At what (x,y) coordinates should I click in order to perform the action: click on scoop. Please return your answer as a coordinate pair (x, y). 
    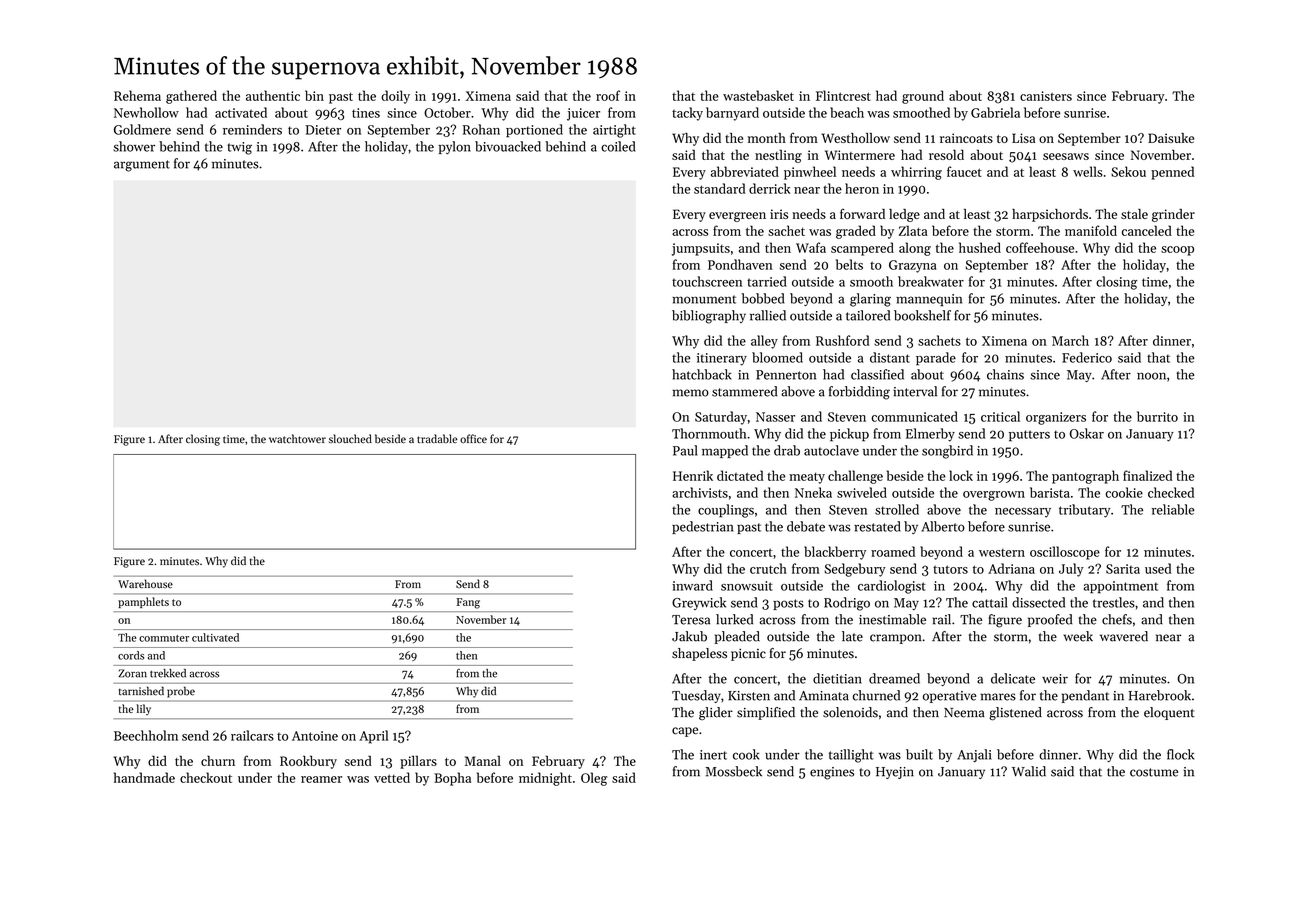
    Looking at the image, I should click on (1177, 251).
